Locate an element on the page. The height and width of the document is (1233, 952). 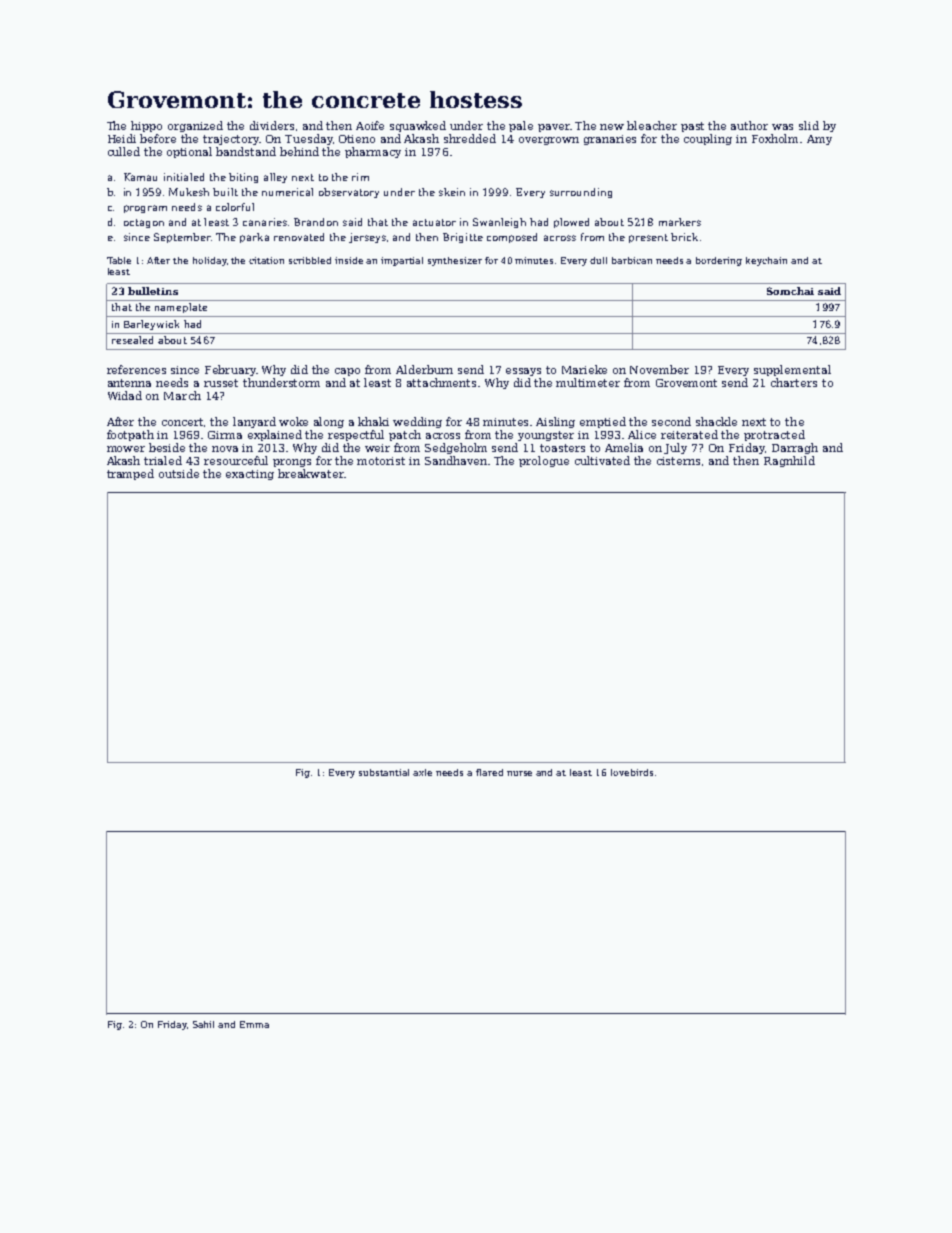
Emma is located at coordinates (254, 1024).
